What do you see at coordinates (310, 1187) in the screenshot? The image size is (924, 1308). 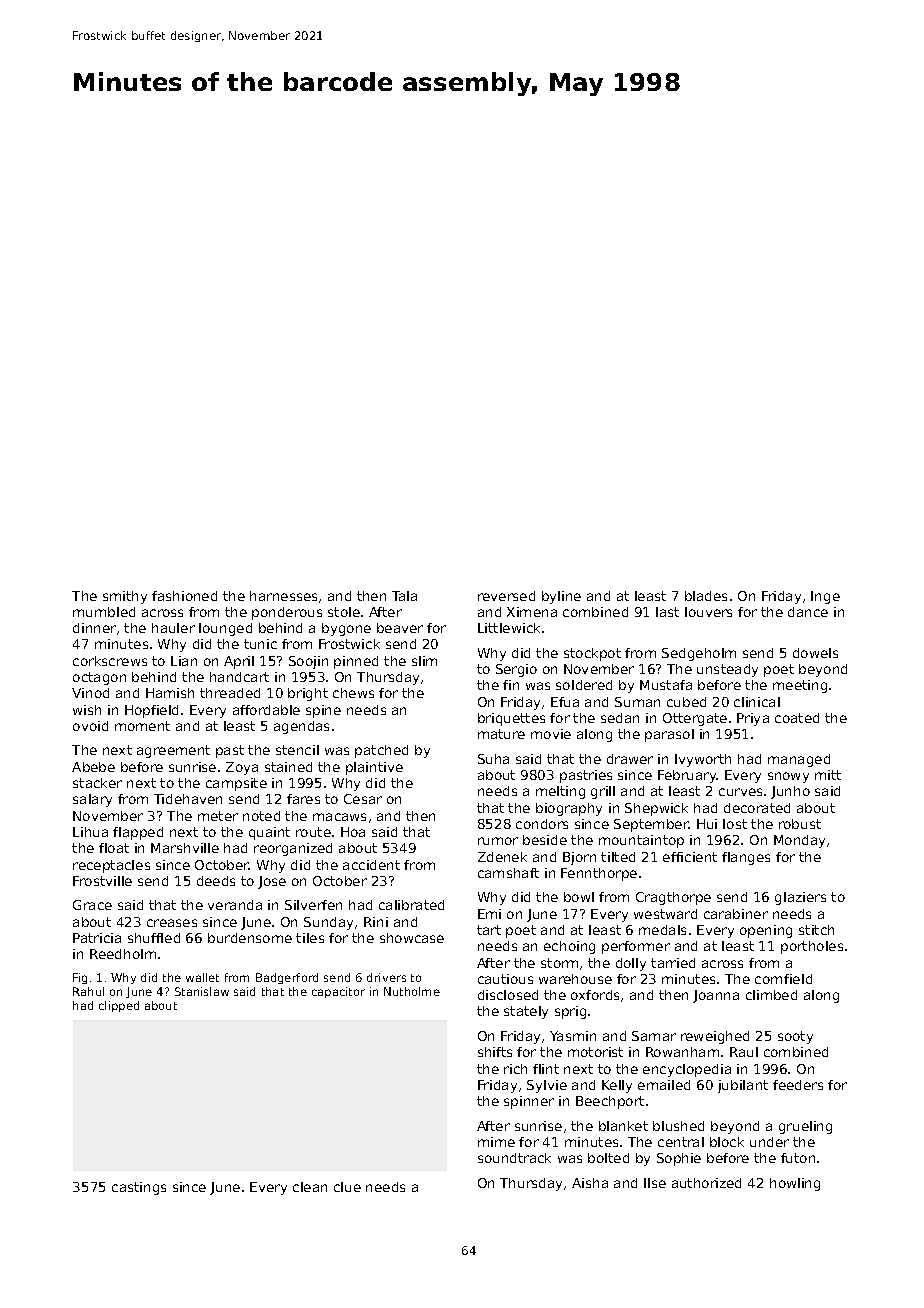 I see `clean` at bounding box center [310, 1187].
